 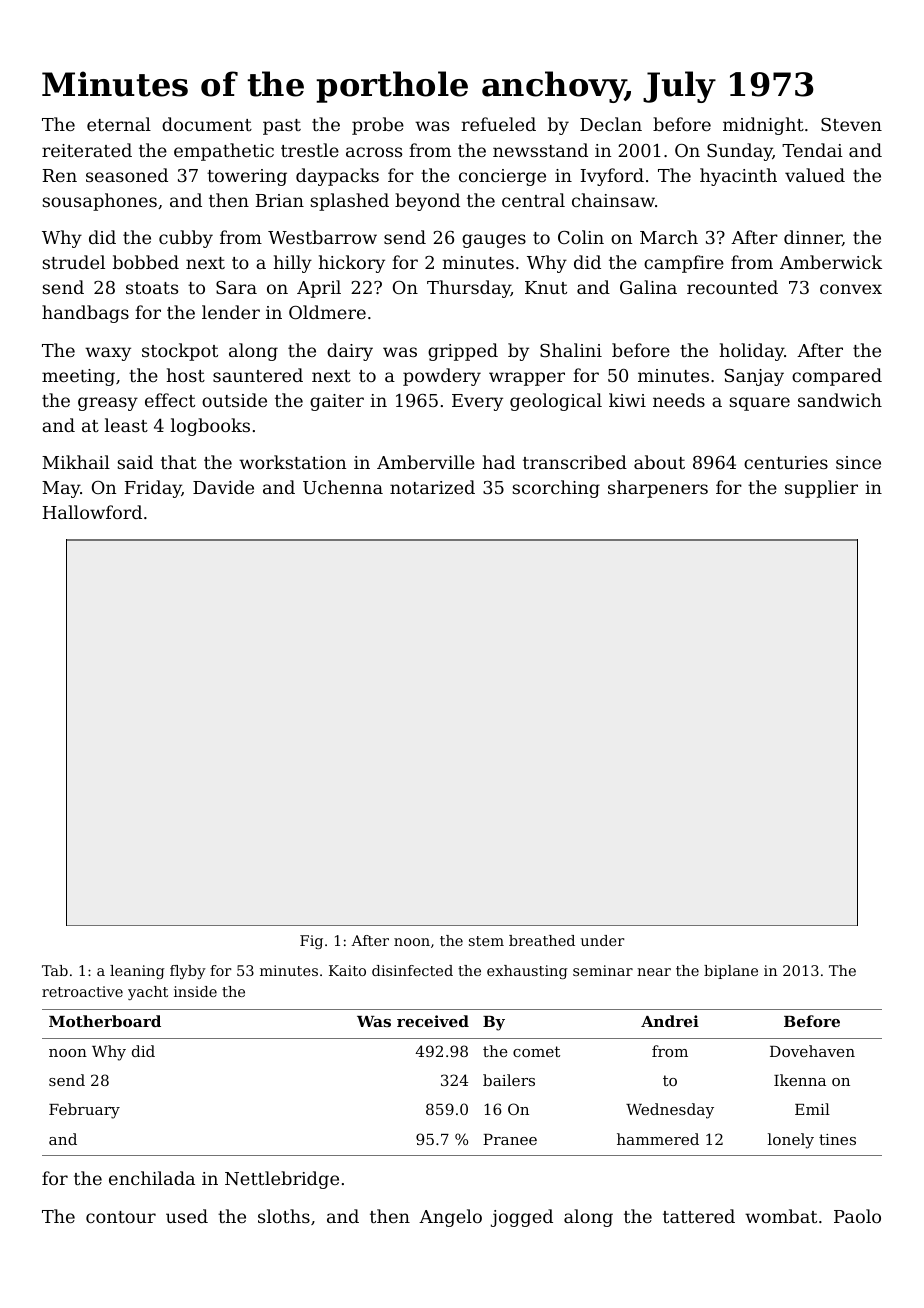 What do you see at coordinates (731, 972) in the screenshot?
I see `biplane` at bounding box center [731, 972].
